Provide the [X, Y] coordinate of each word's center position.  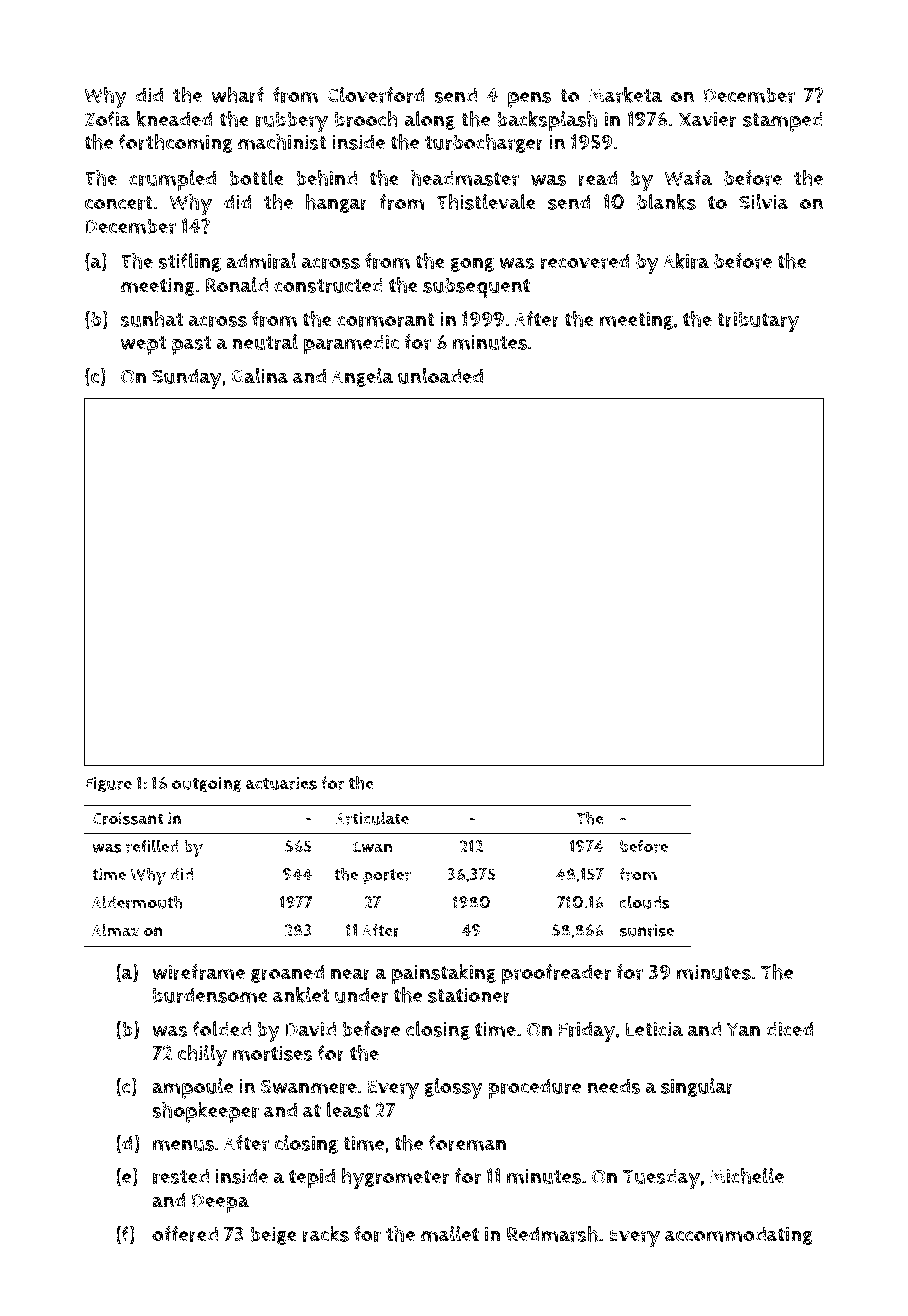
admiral [261, 261]
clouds [645, 902]
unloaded [440, 376]
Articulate [372, 818]
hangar [337, 203]
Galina [260, 376]
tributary [758, 322]
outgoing [207, 785]
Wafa [688, 178]
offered [185, 1234]
